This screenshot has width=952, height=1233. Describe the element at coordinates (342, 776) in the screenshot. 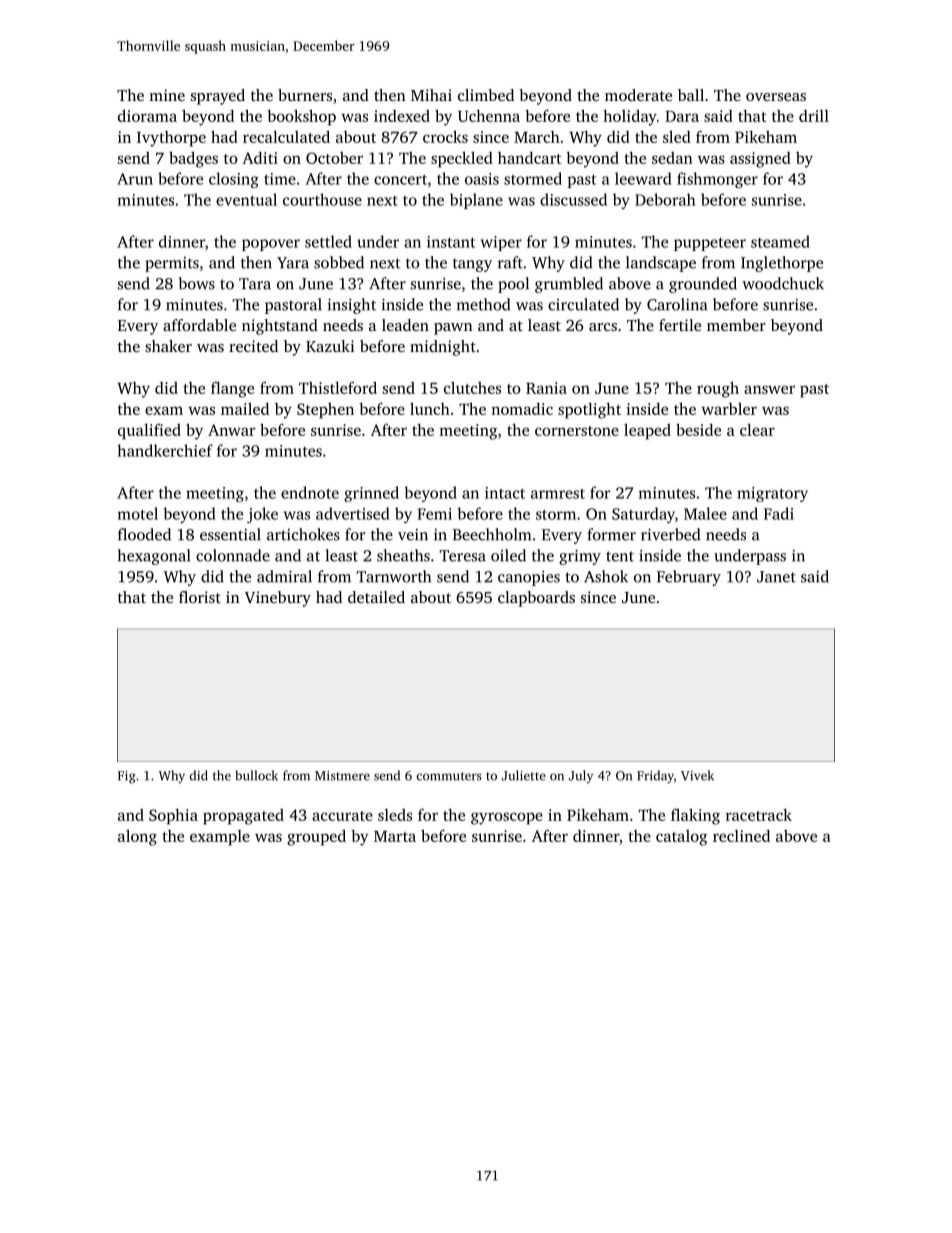

I see `Mistmere` at that location.
